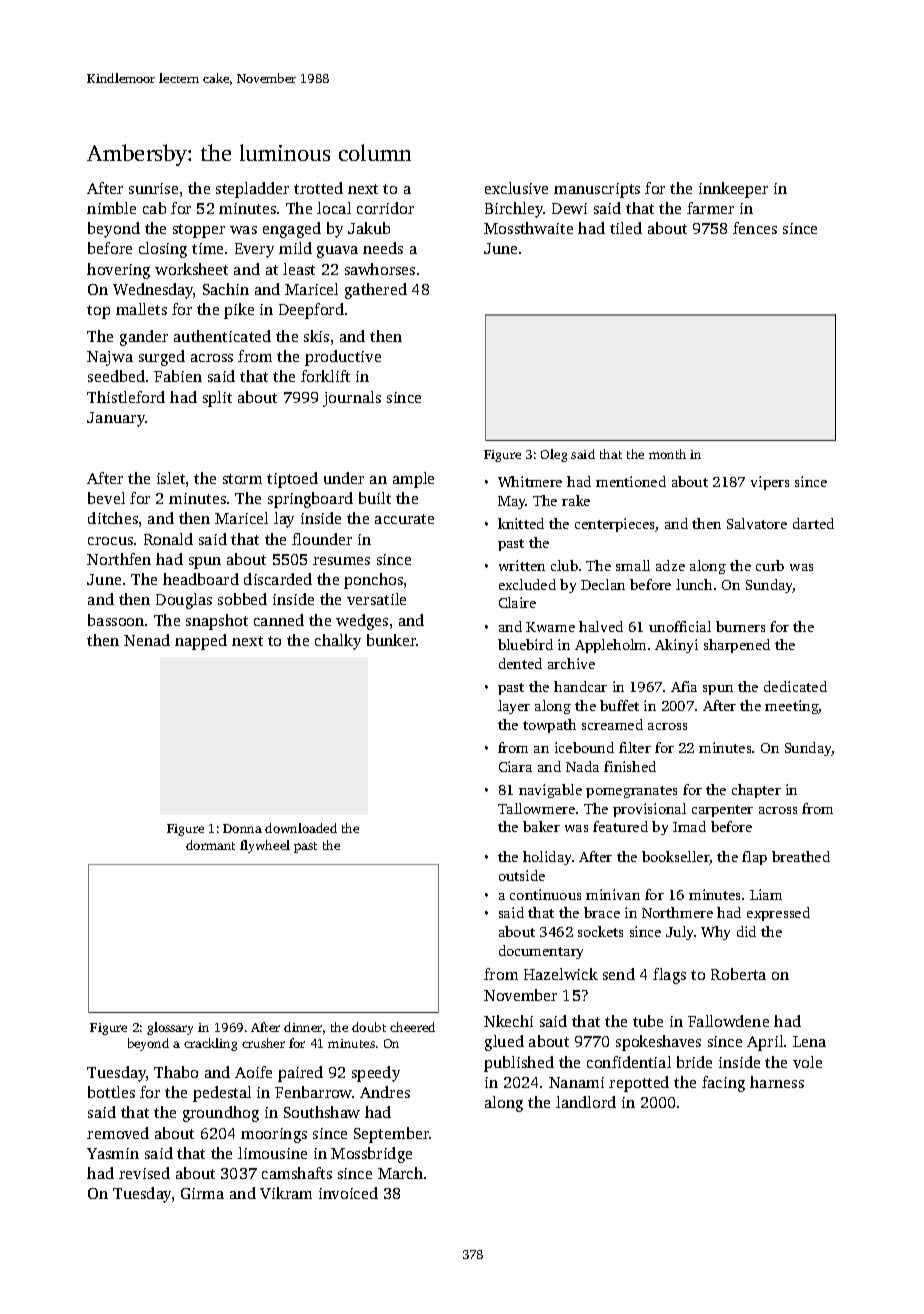 Image resolution: width=924 pixels, height=1314 pixels. What do you see at coordinates (521, 523) in the image?
I see `knitted` at bounding box center [521, 523].
